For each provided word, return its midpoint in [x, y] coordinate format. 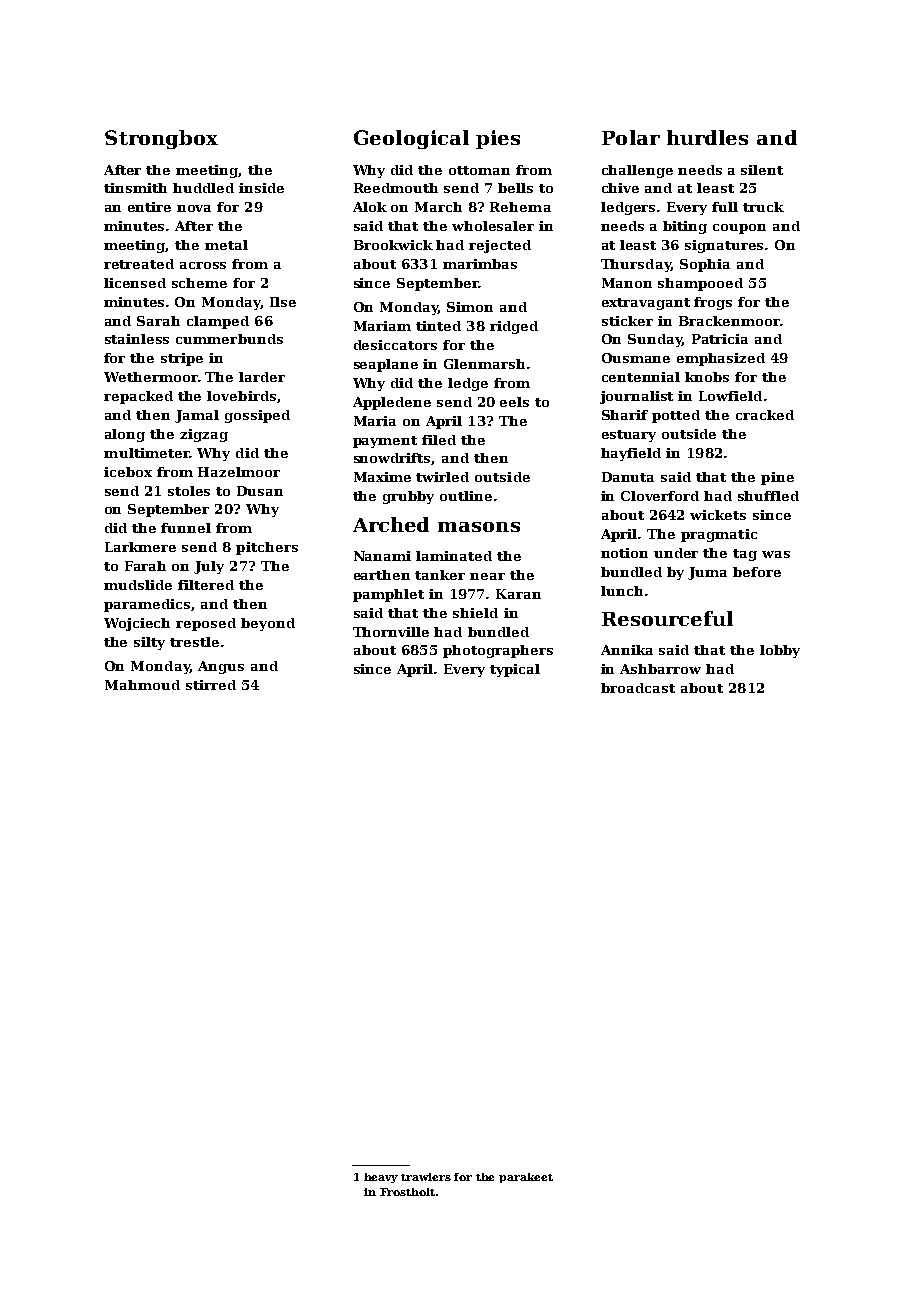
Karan [518, 594]
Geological [411, 139]
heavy [381, 1178]
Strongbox [161, 139]
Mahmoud [142, 685]
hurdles [707, 137]
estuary [629, 436]
